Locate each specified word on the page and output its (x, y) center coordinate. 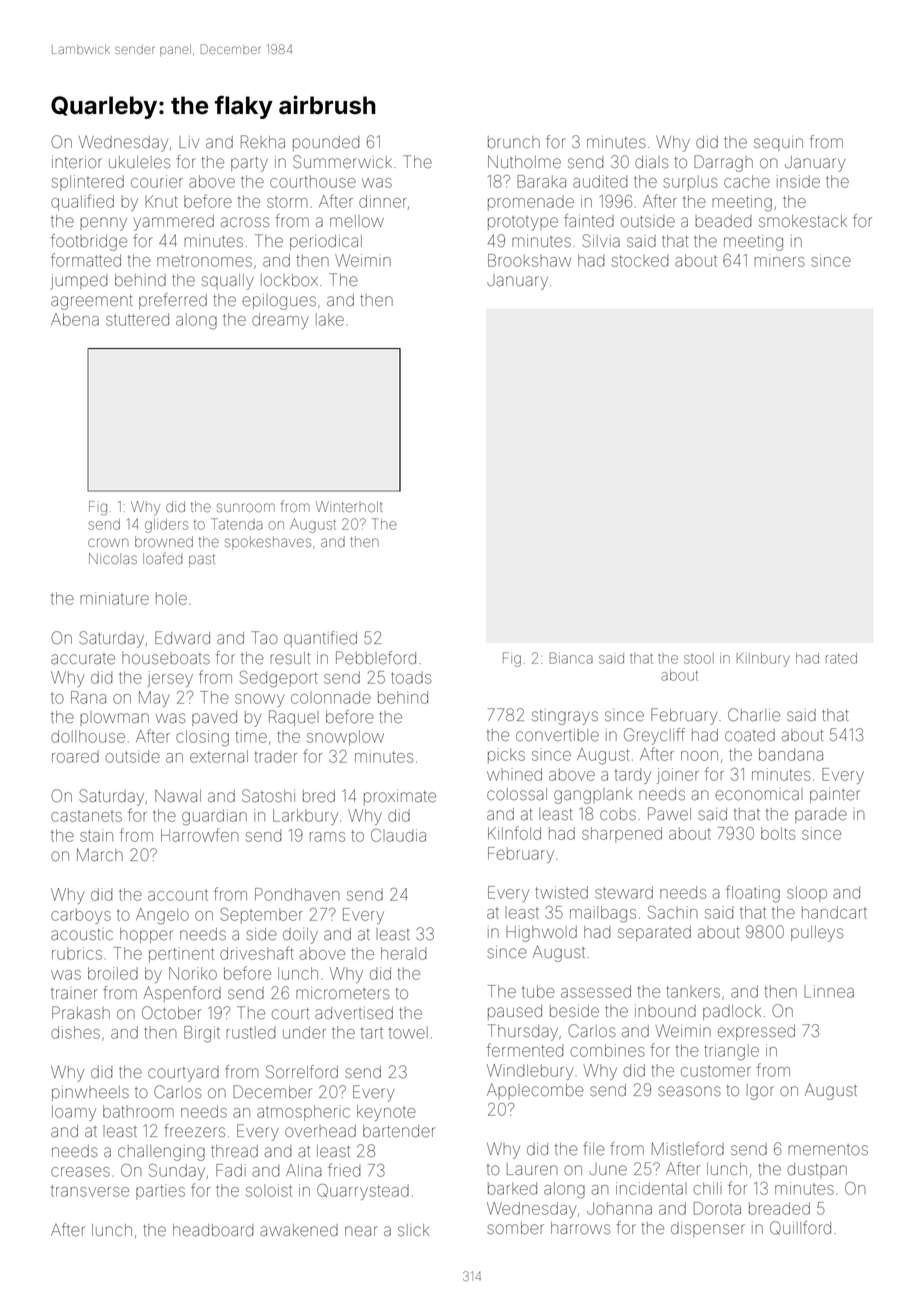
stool (699, 658)
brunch (514, 142)
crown (108, 542)
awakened (299, 1230)
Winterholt (349, 506)
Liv (189, 142)
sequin (778, 143)
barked (512, 1188)
